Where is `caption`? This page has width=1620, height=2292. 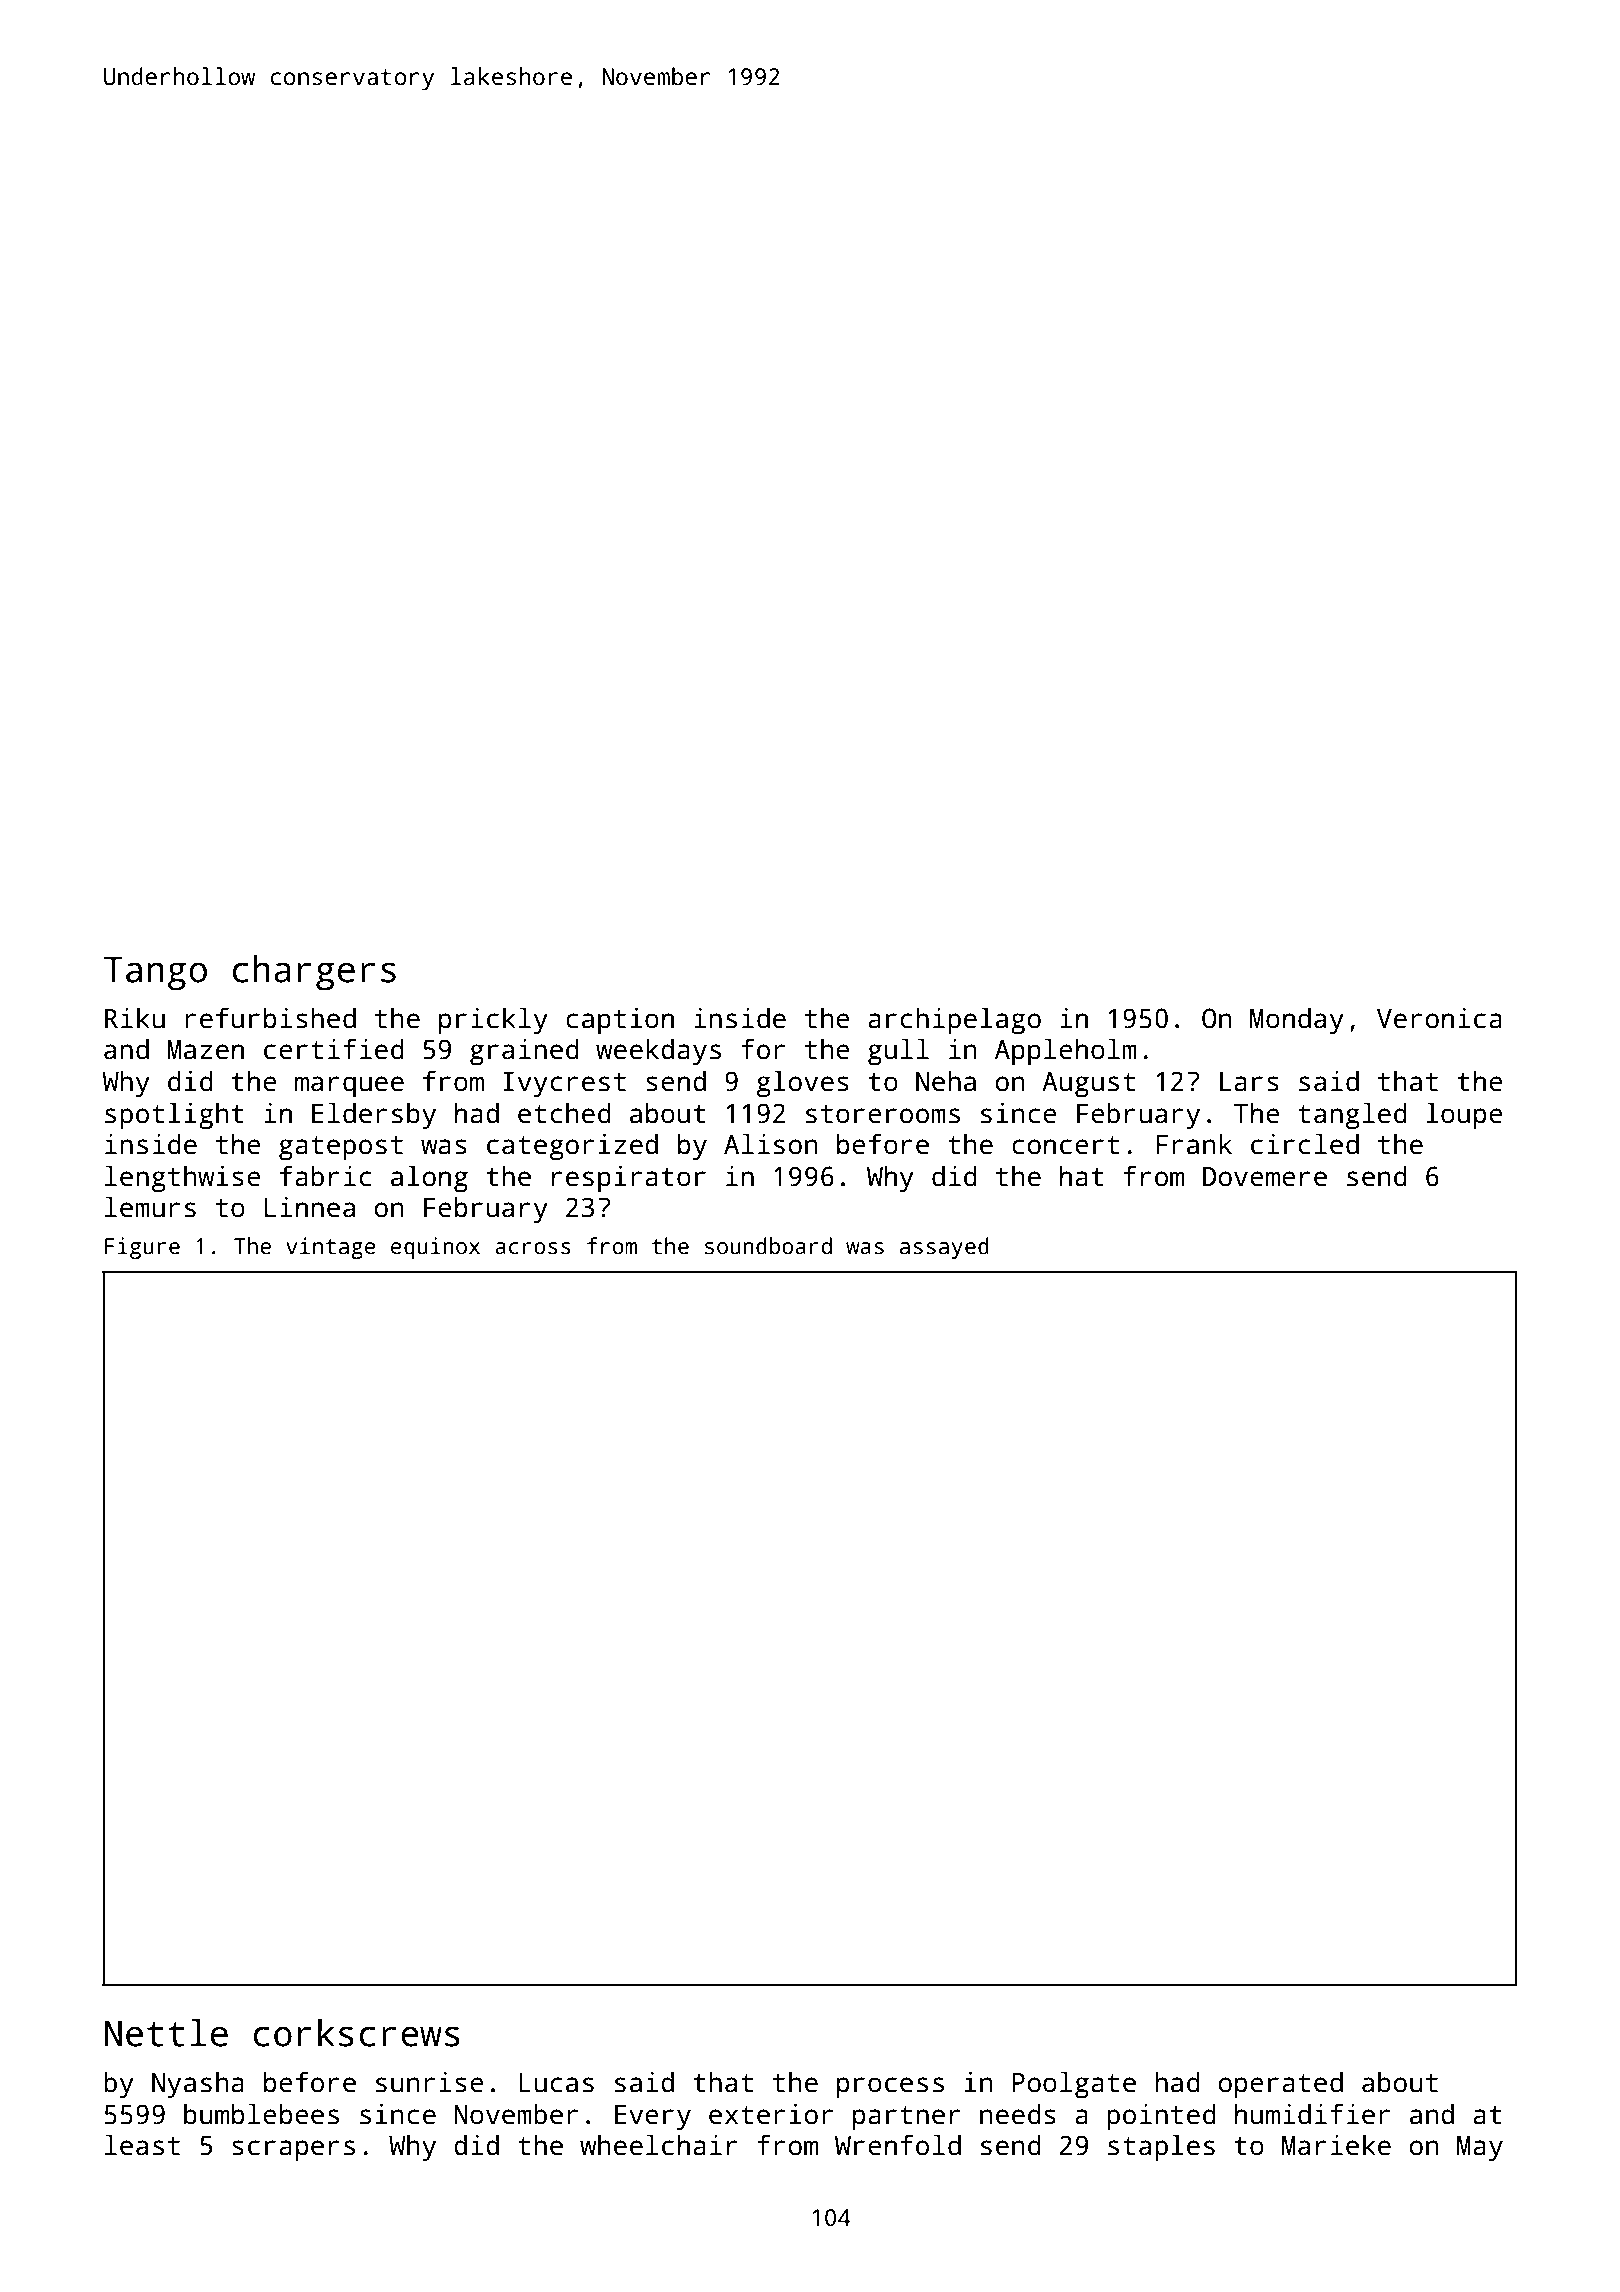
caption is located at coordinates (620, 1021).
